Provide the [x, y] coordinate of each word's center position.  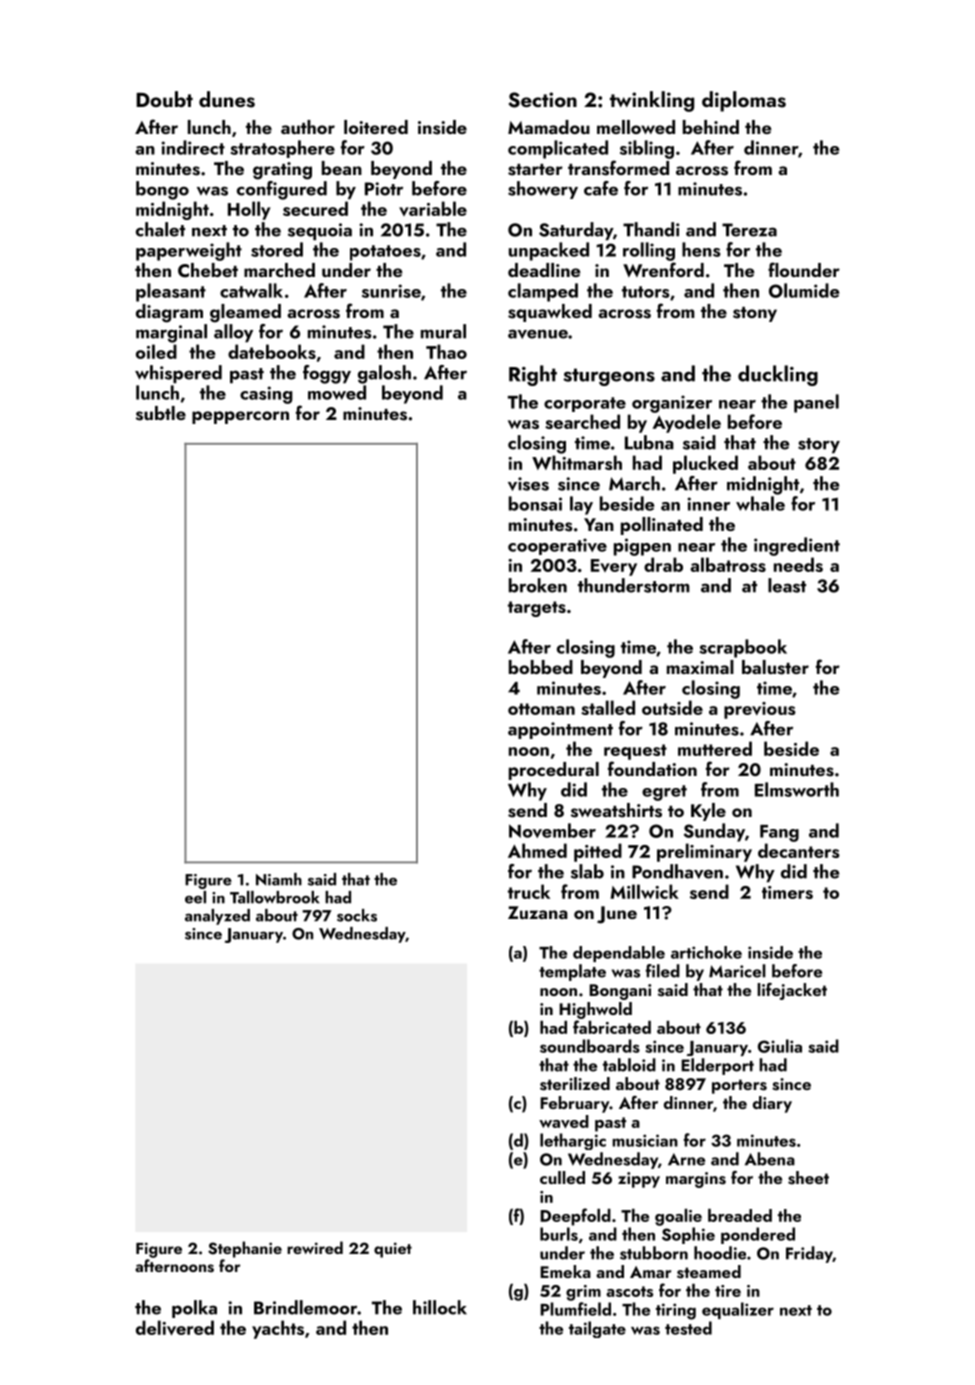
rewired [315, 1247]
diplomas [744, 101]
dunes [227, 99]
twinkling [652, 101]
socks [357, 915]
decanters [799, 850]
